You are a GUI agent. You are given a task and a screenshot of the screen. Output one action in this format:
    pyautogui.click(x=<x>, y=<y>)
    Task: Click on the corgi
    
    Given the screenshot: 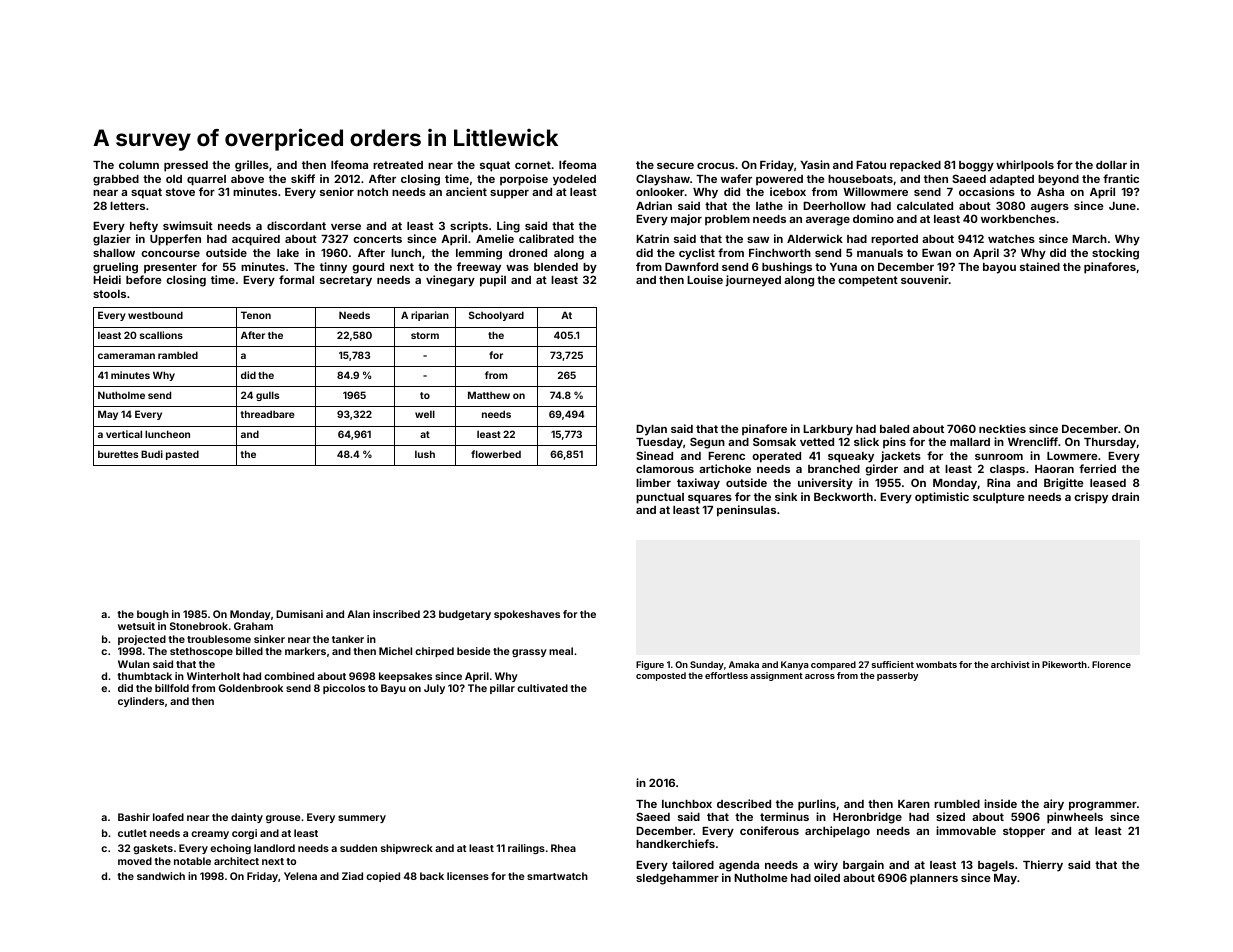 What is the action you would take?
    pyautogui.click(x=244, y=834)
